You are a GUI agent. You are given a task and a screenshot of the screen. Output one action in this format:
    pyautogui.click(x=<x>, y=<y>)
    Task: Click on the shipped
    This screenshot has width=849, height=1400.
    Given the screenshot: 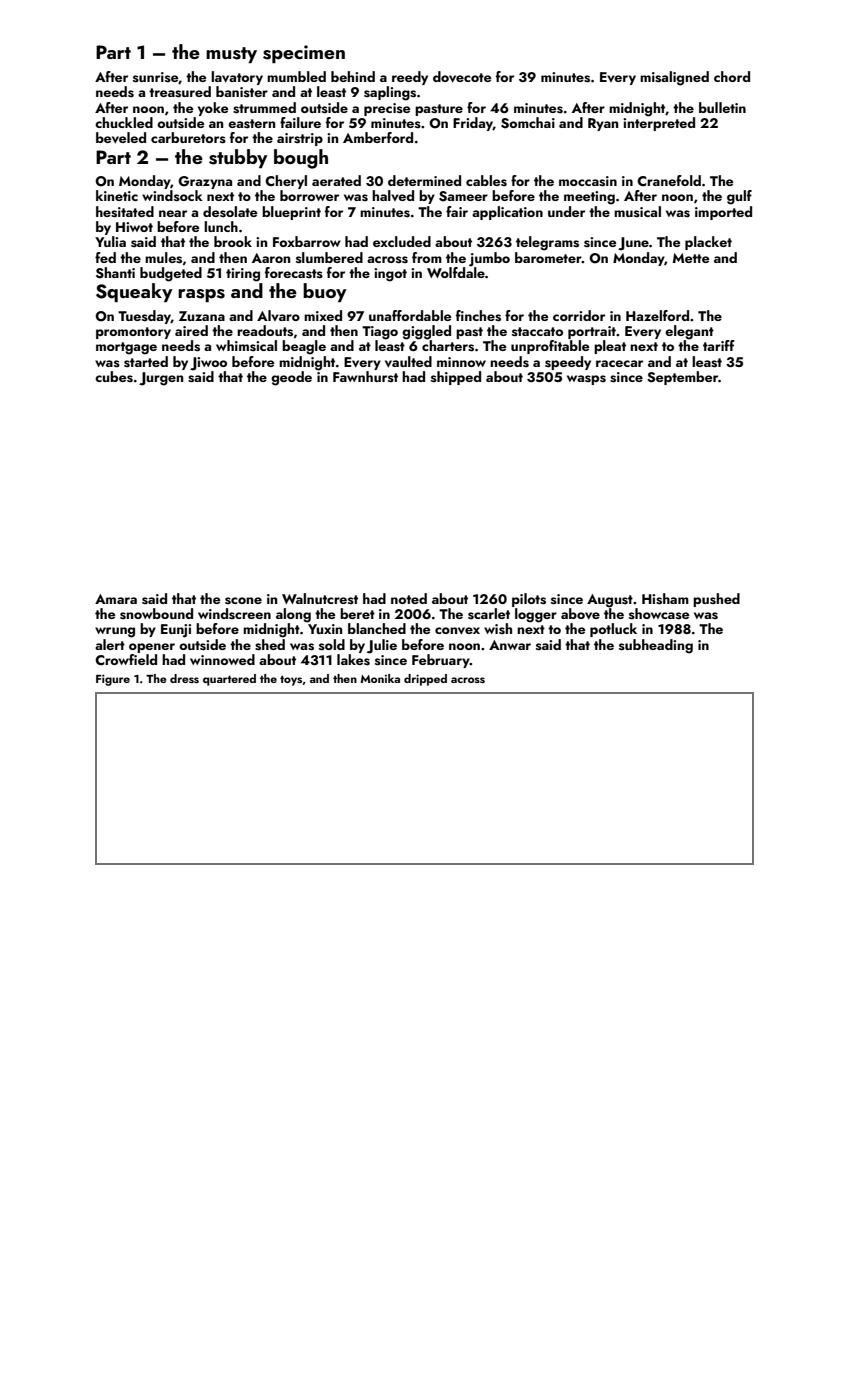 What is the action you would take?
    pyautogui.click(x=456, y=378)
